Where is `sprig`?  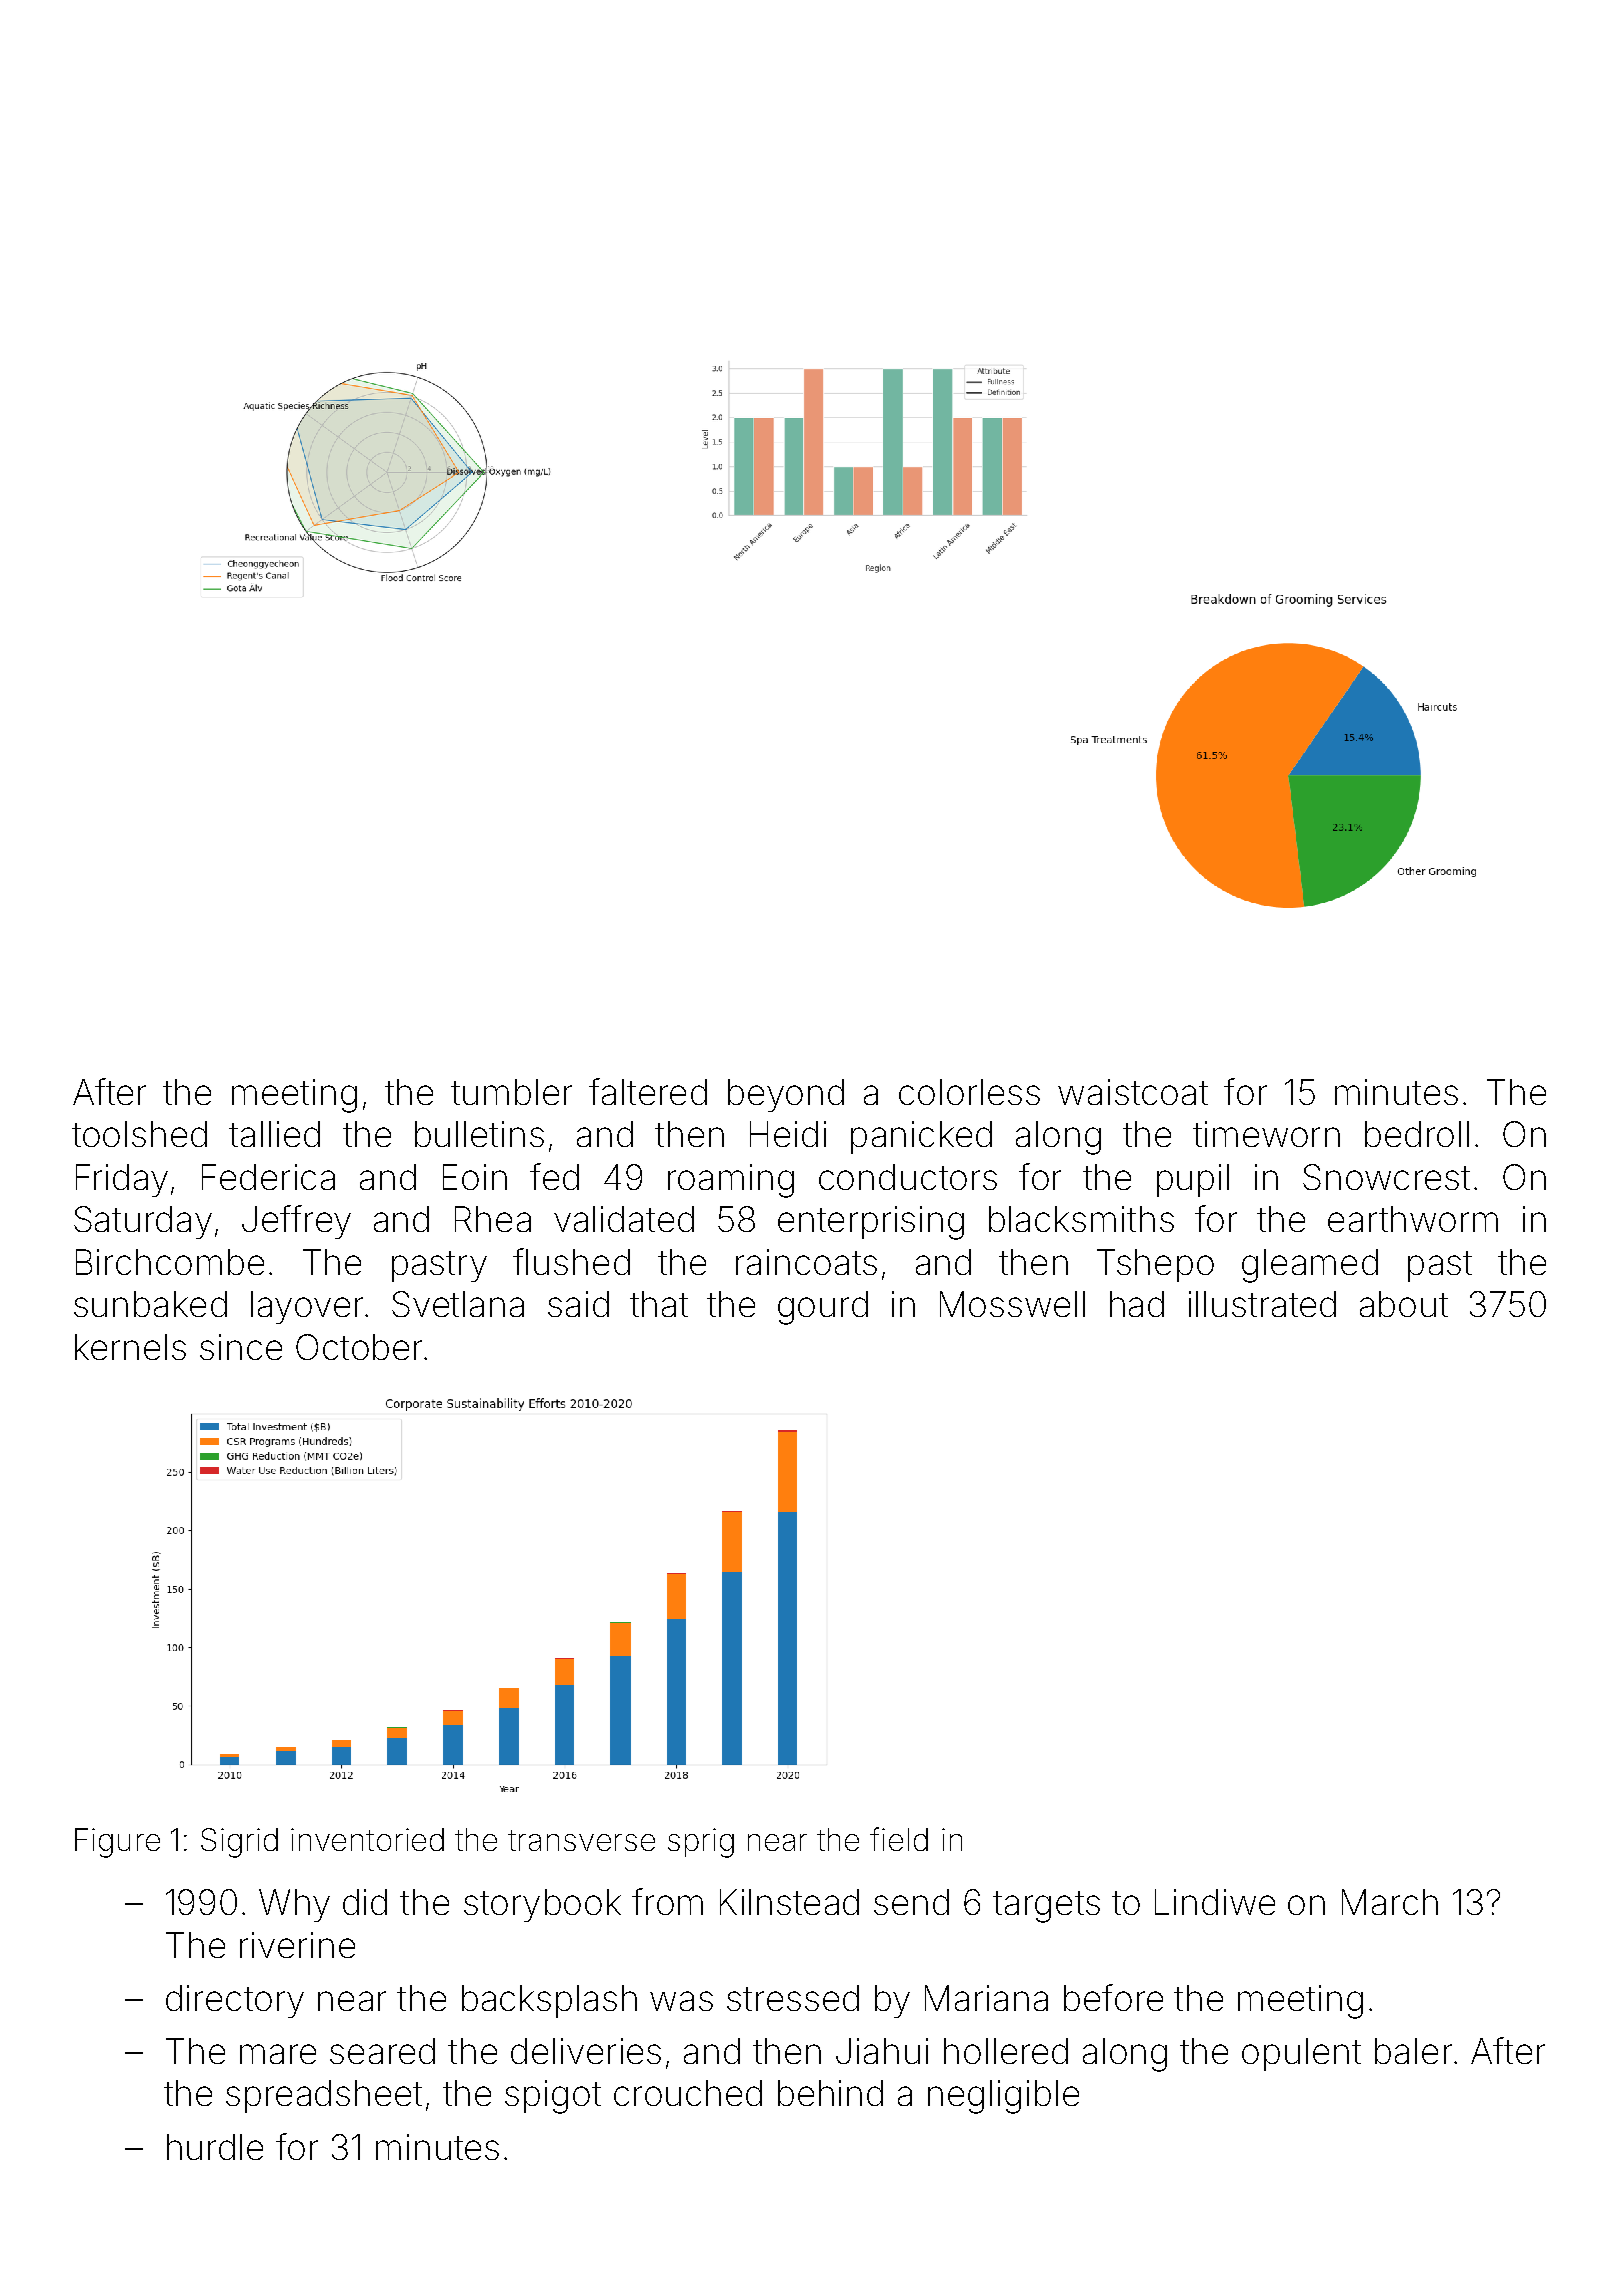 sprig is located at coordinates (701, 1843).
